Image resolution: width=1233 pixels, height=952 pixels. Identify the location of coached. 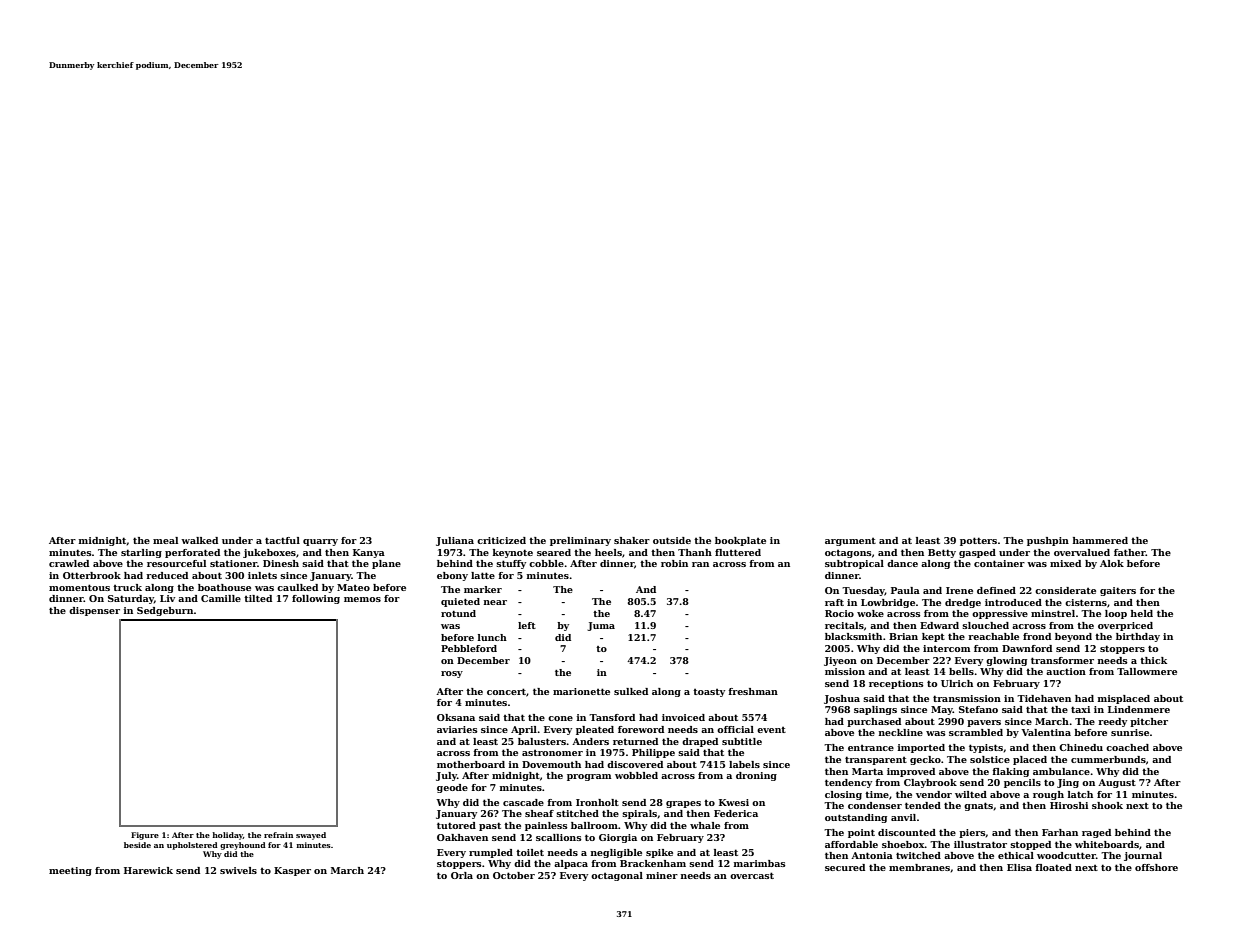
(1127, 747).
